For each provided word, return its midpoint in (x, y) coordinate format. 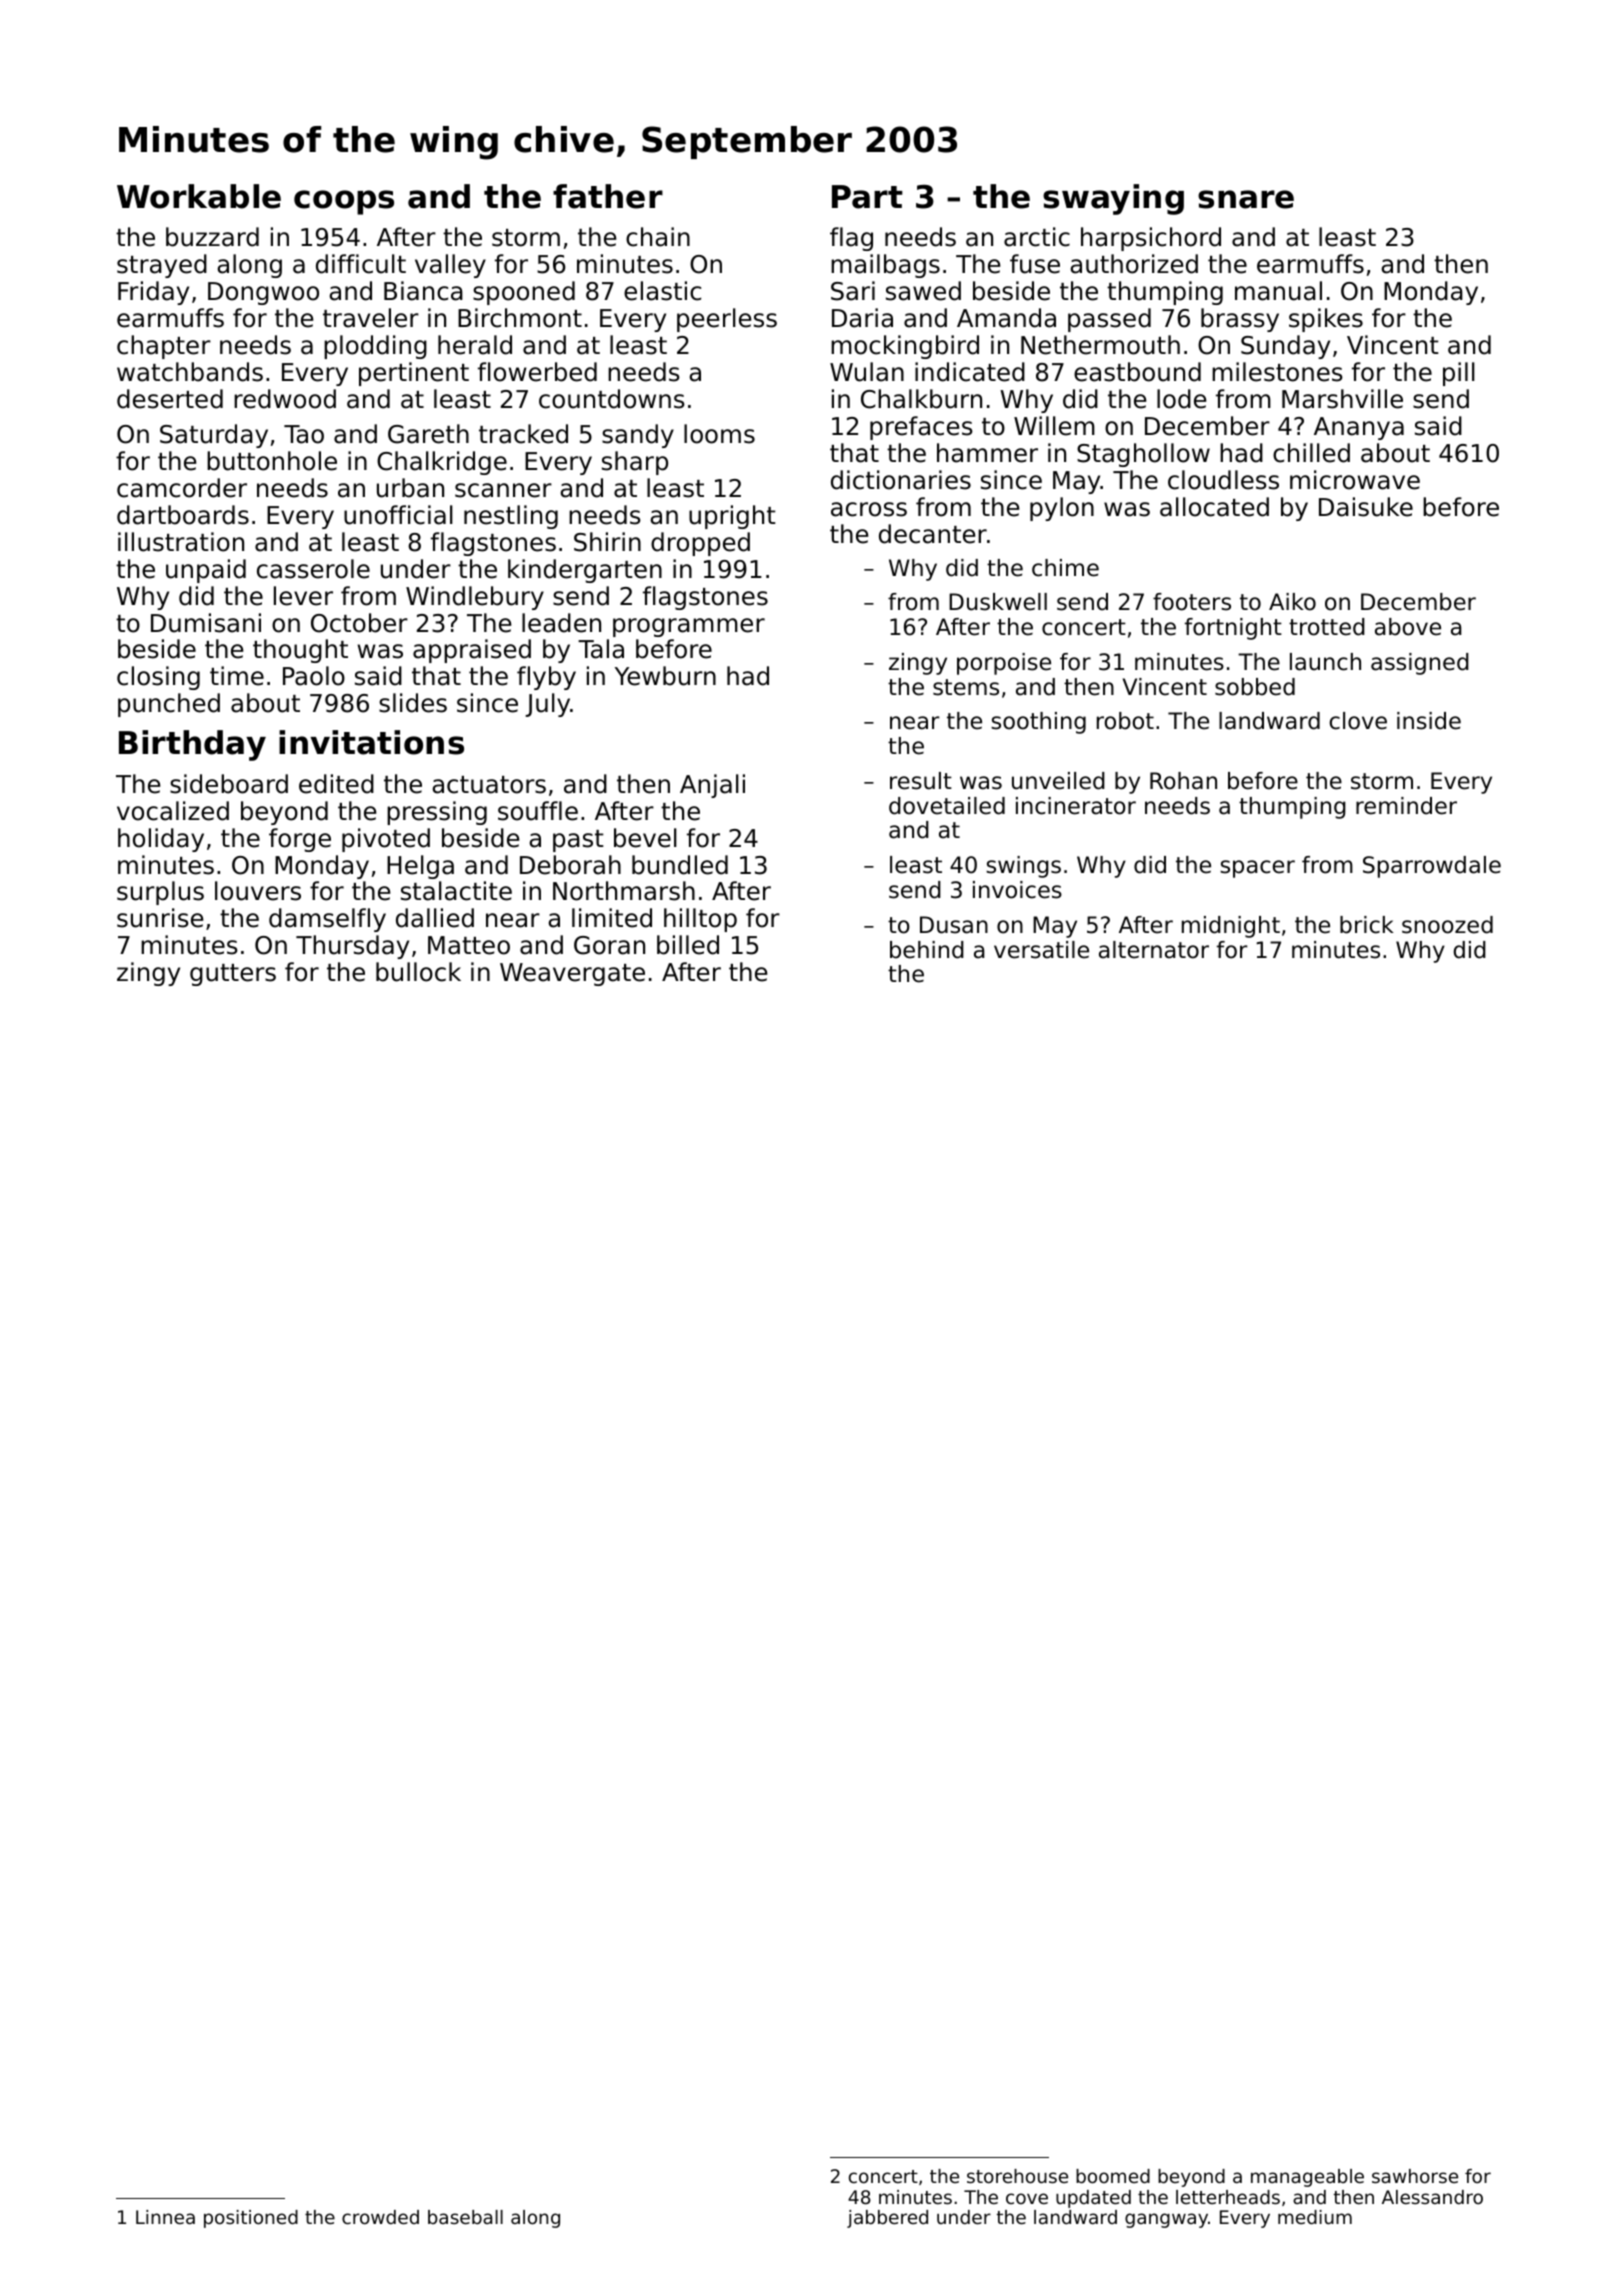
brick (1367, 925)
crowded (380, 2217)
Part (867, 197)
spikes (1326, 320)
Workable (199, 196)
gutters (233, 975)
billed (688, 945)
